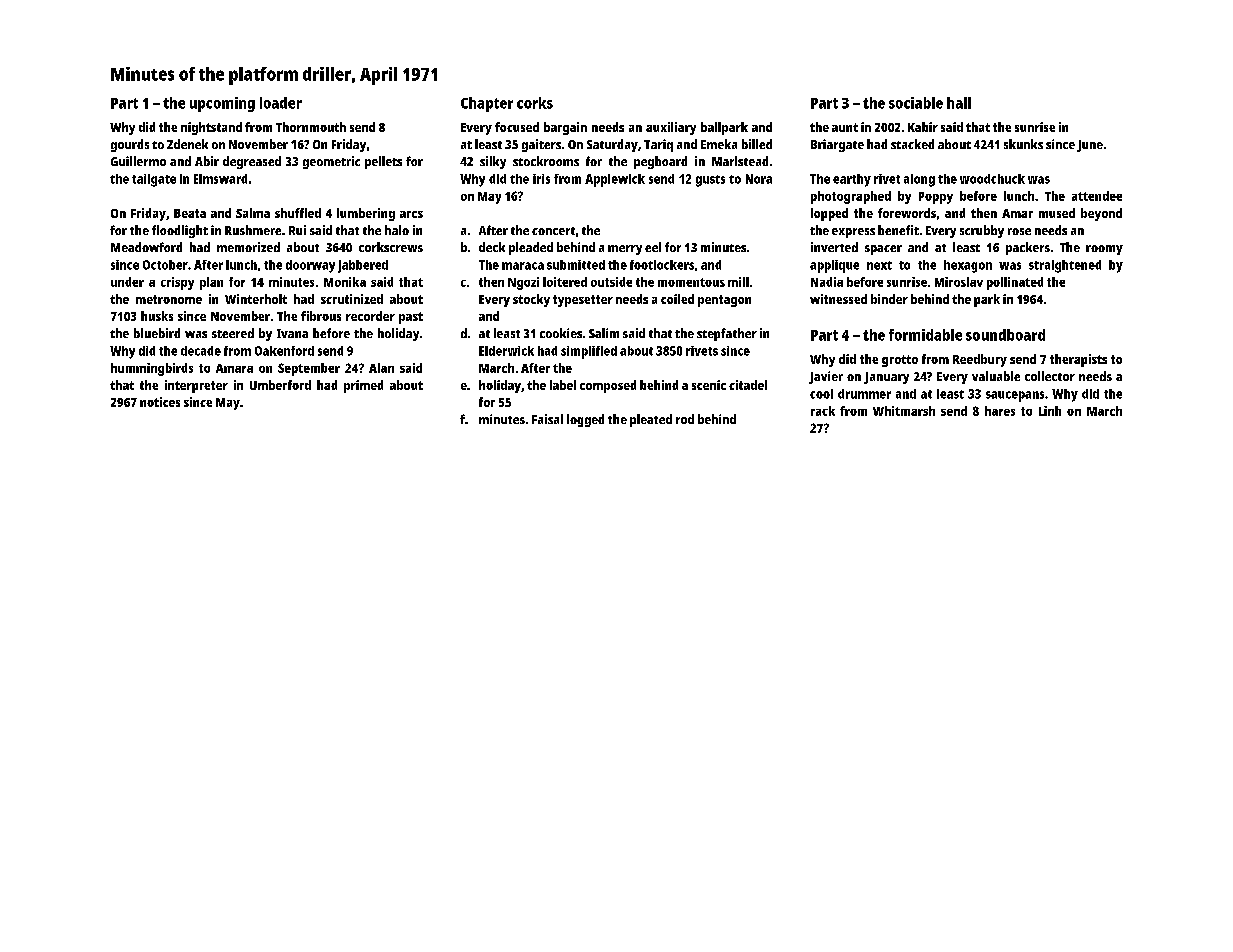 The image size is (1233, 952). What do you see at coordinates (541, 179) in the image?
I see `iris` at bounding box center [541, 179].
